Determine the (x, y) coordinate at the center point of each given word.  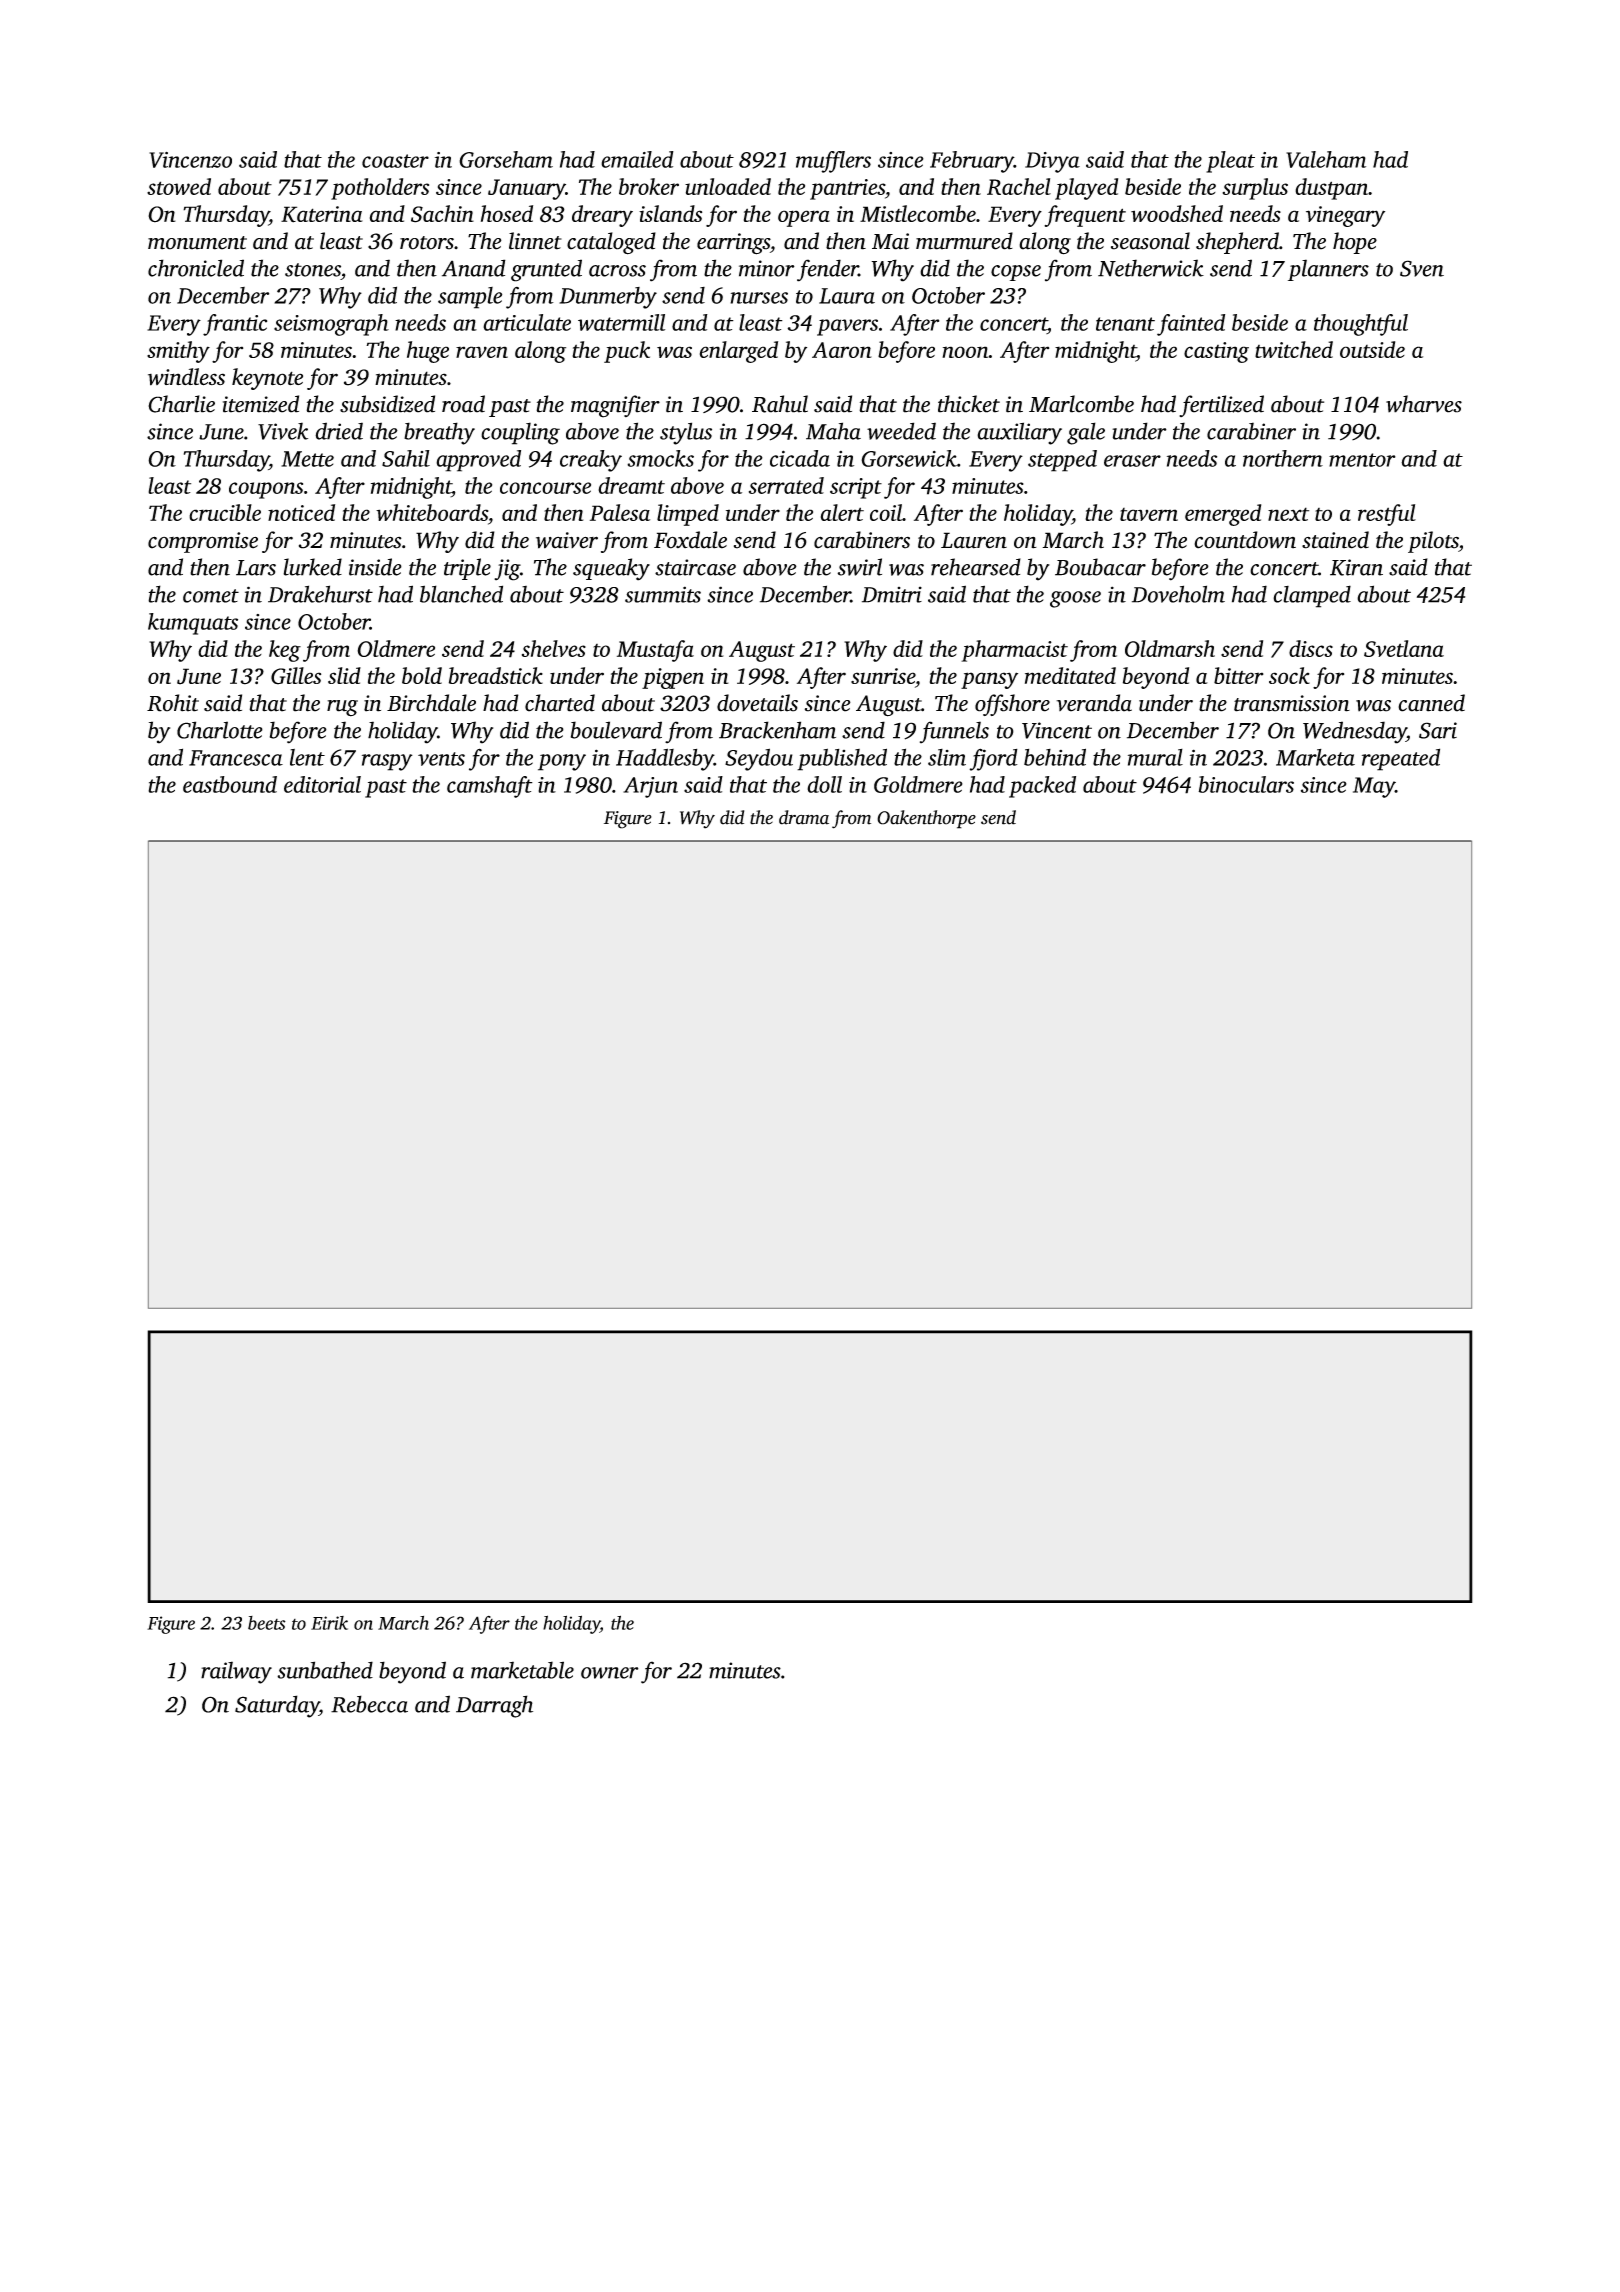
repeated (1401, 759)
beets (267, 1623)
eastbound (230, 784)
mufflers (833, 162)
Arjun (650, 787)
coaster (395, 161)
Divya (1052, 162)
